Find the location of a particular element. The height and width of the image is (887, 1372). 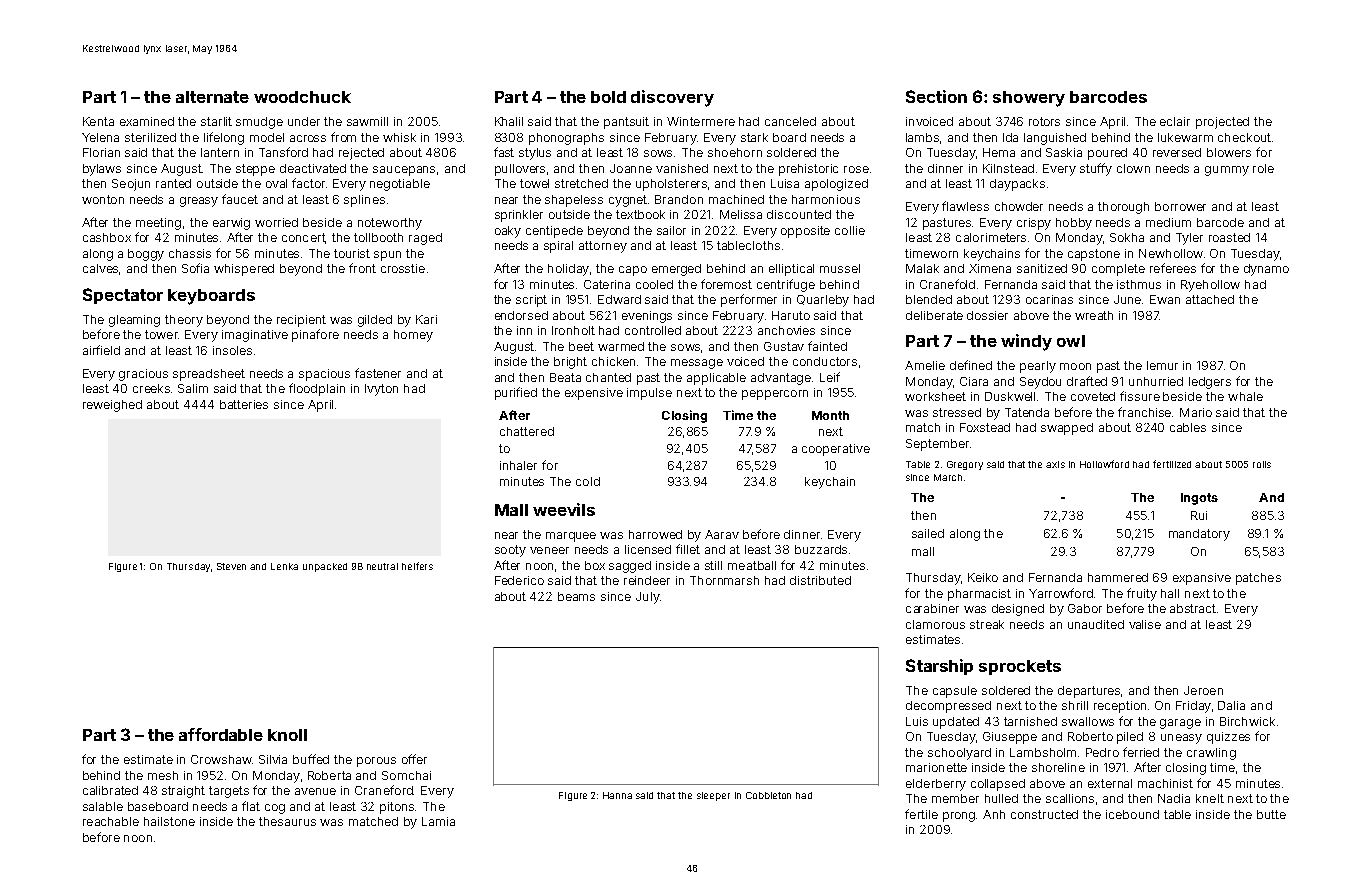

attached is located at coordinates (1210, 299).
